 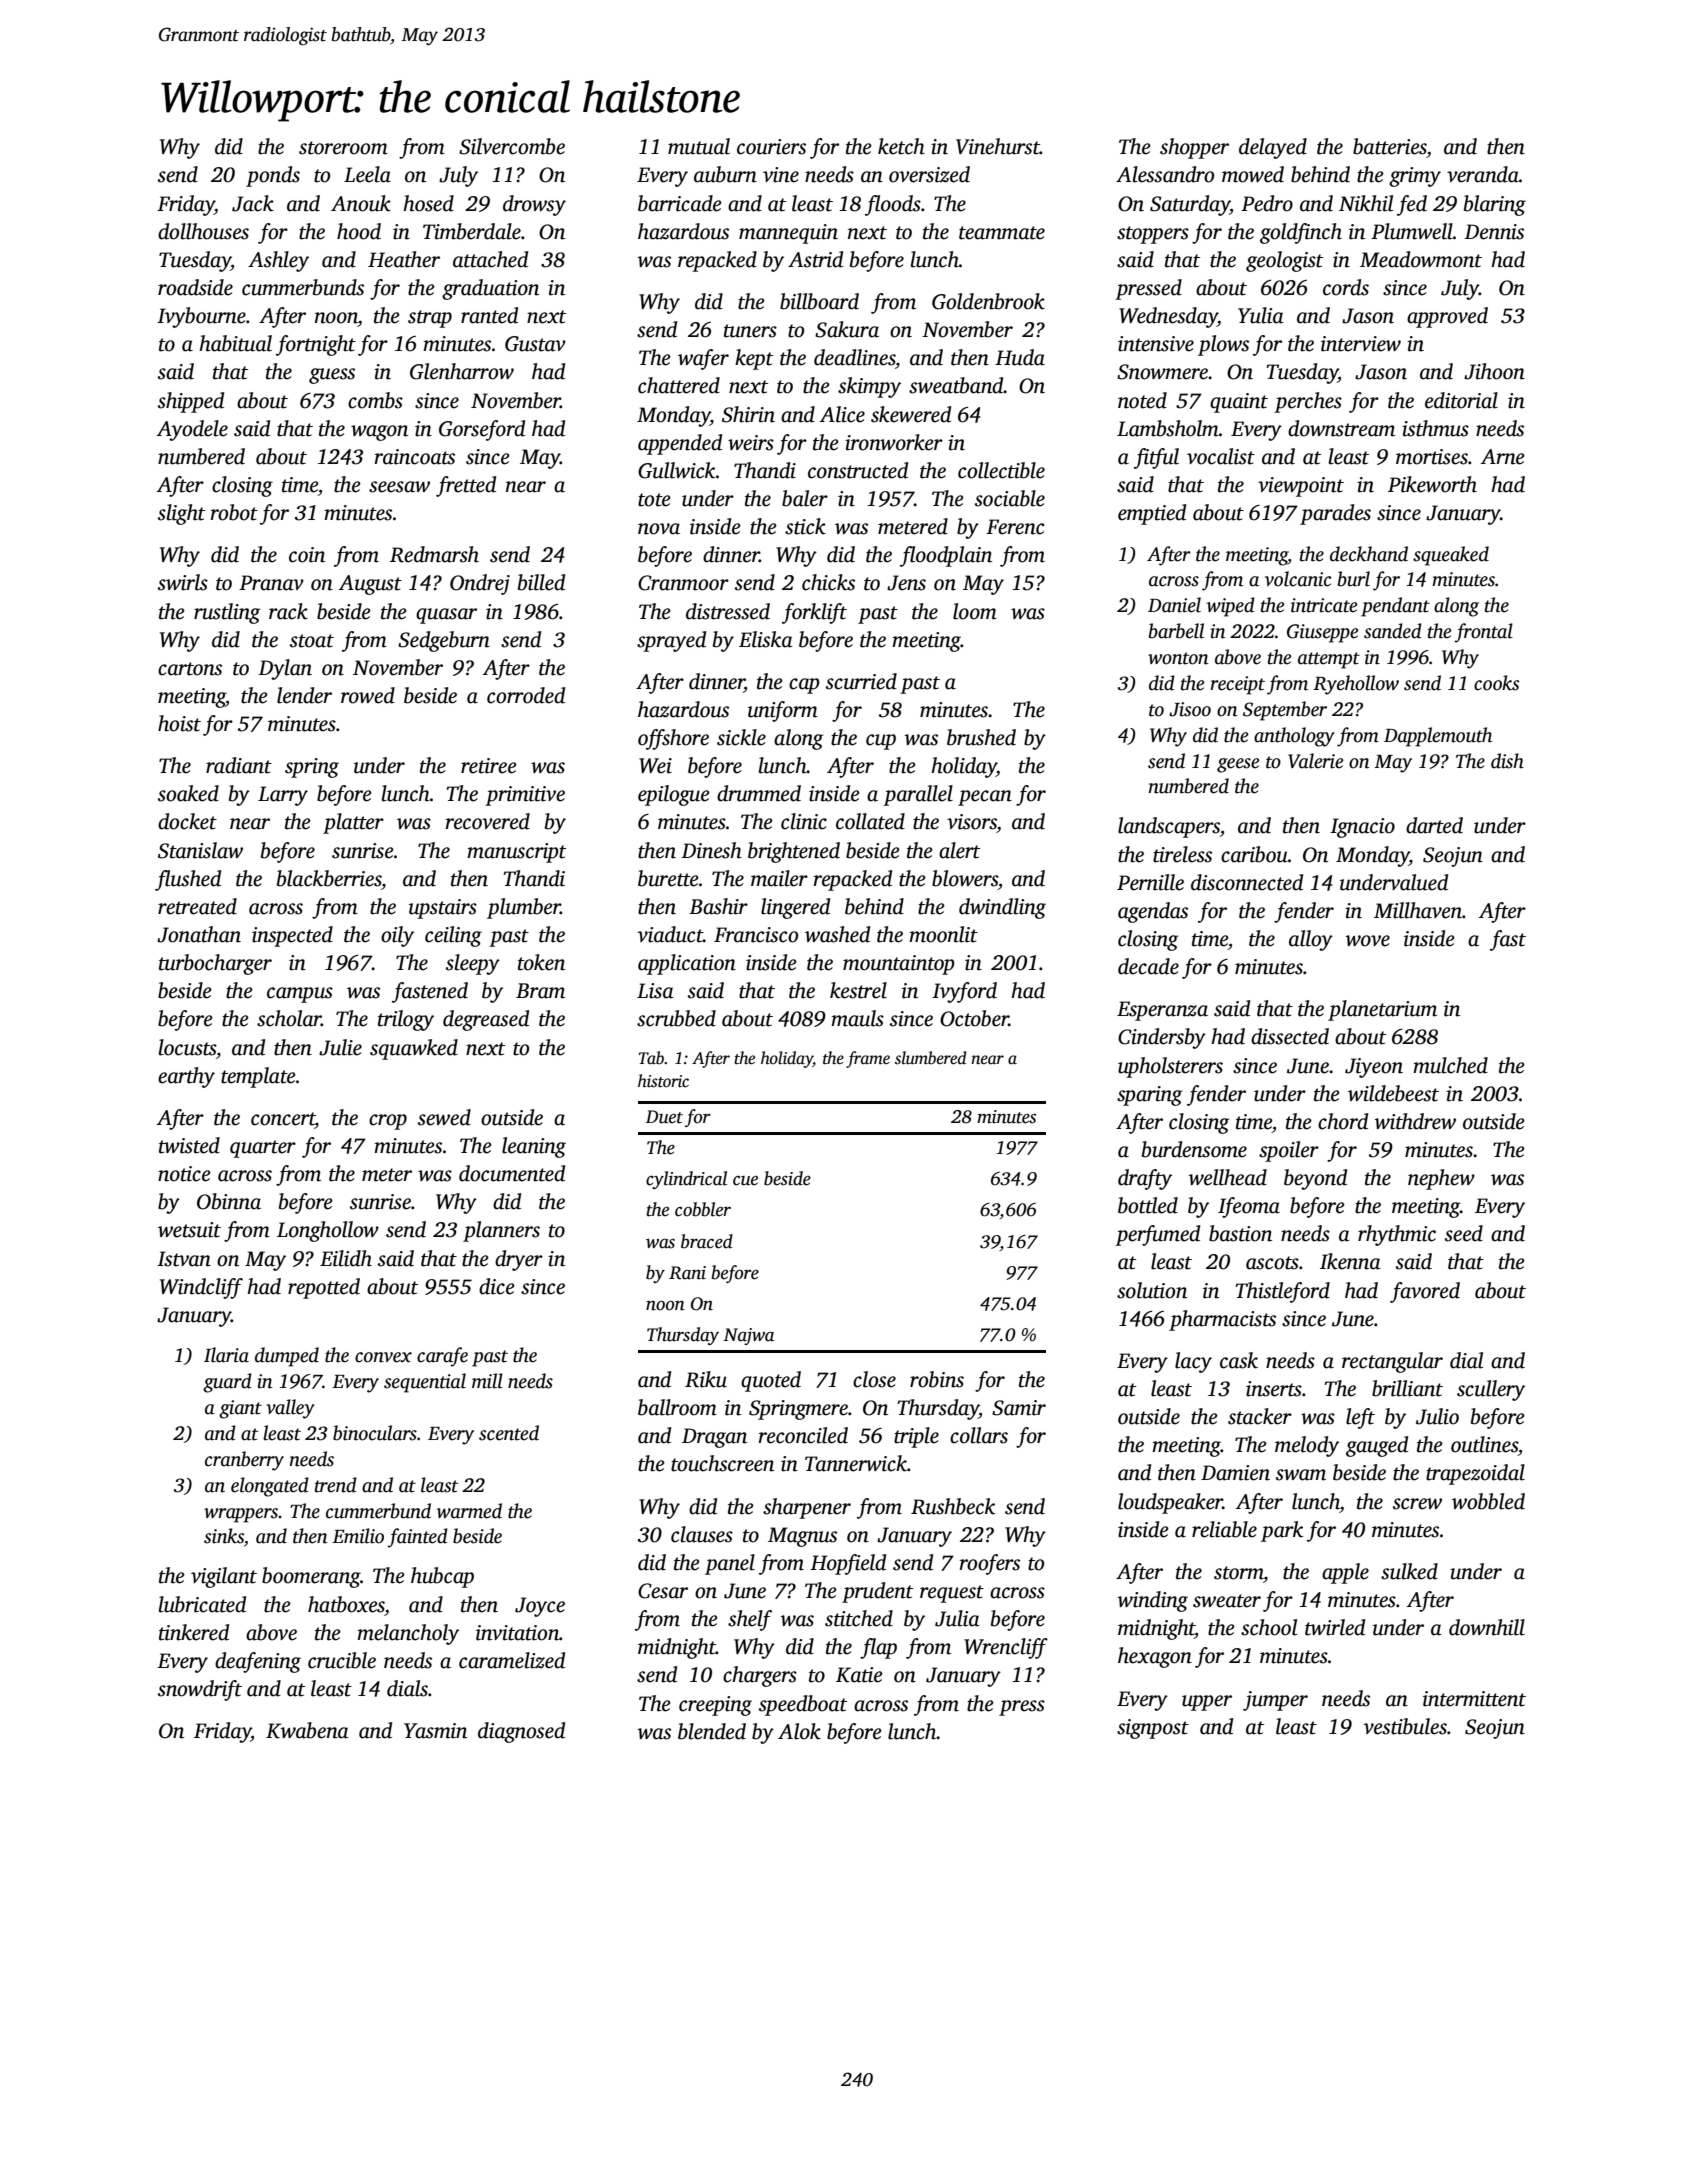 What do you see at coordinates (521, 1732) in the page?
I see `diagnosed` at bounding box center [521, 1732].
